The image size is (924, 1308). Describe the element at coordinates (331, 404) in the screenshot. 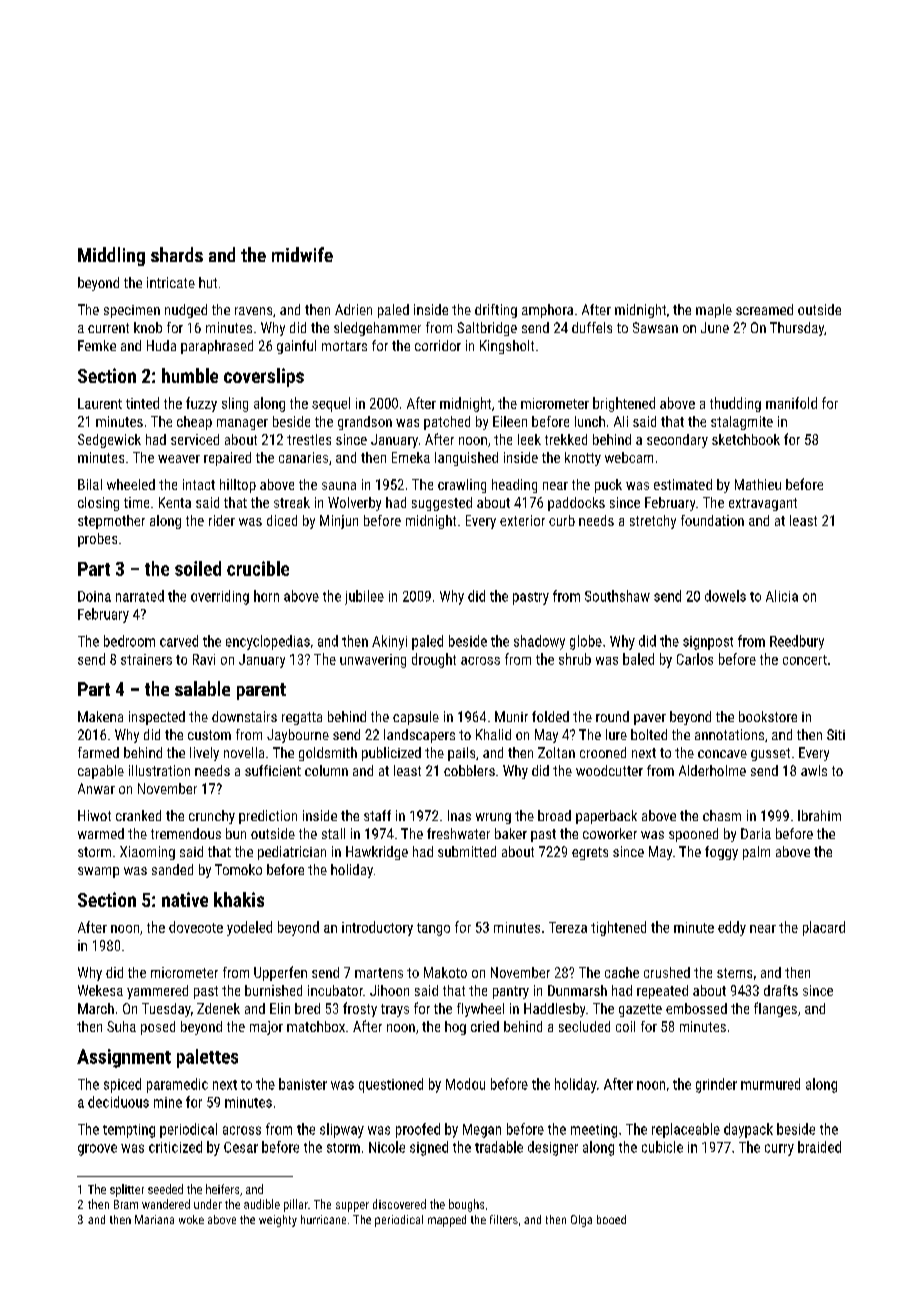

I see `sequel` at that location.
